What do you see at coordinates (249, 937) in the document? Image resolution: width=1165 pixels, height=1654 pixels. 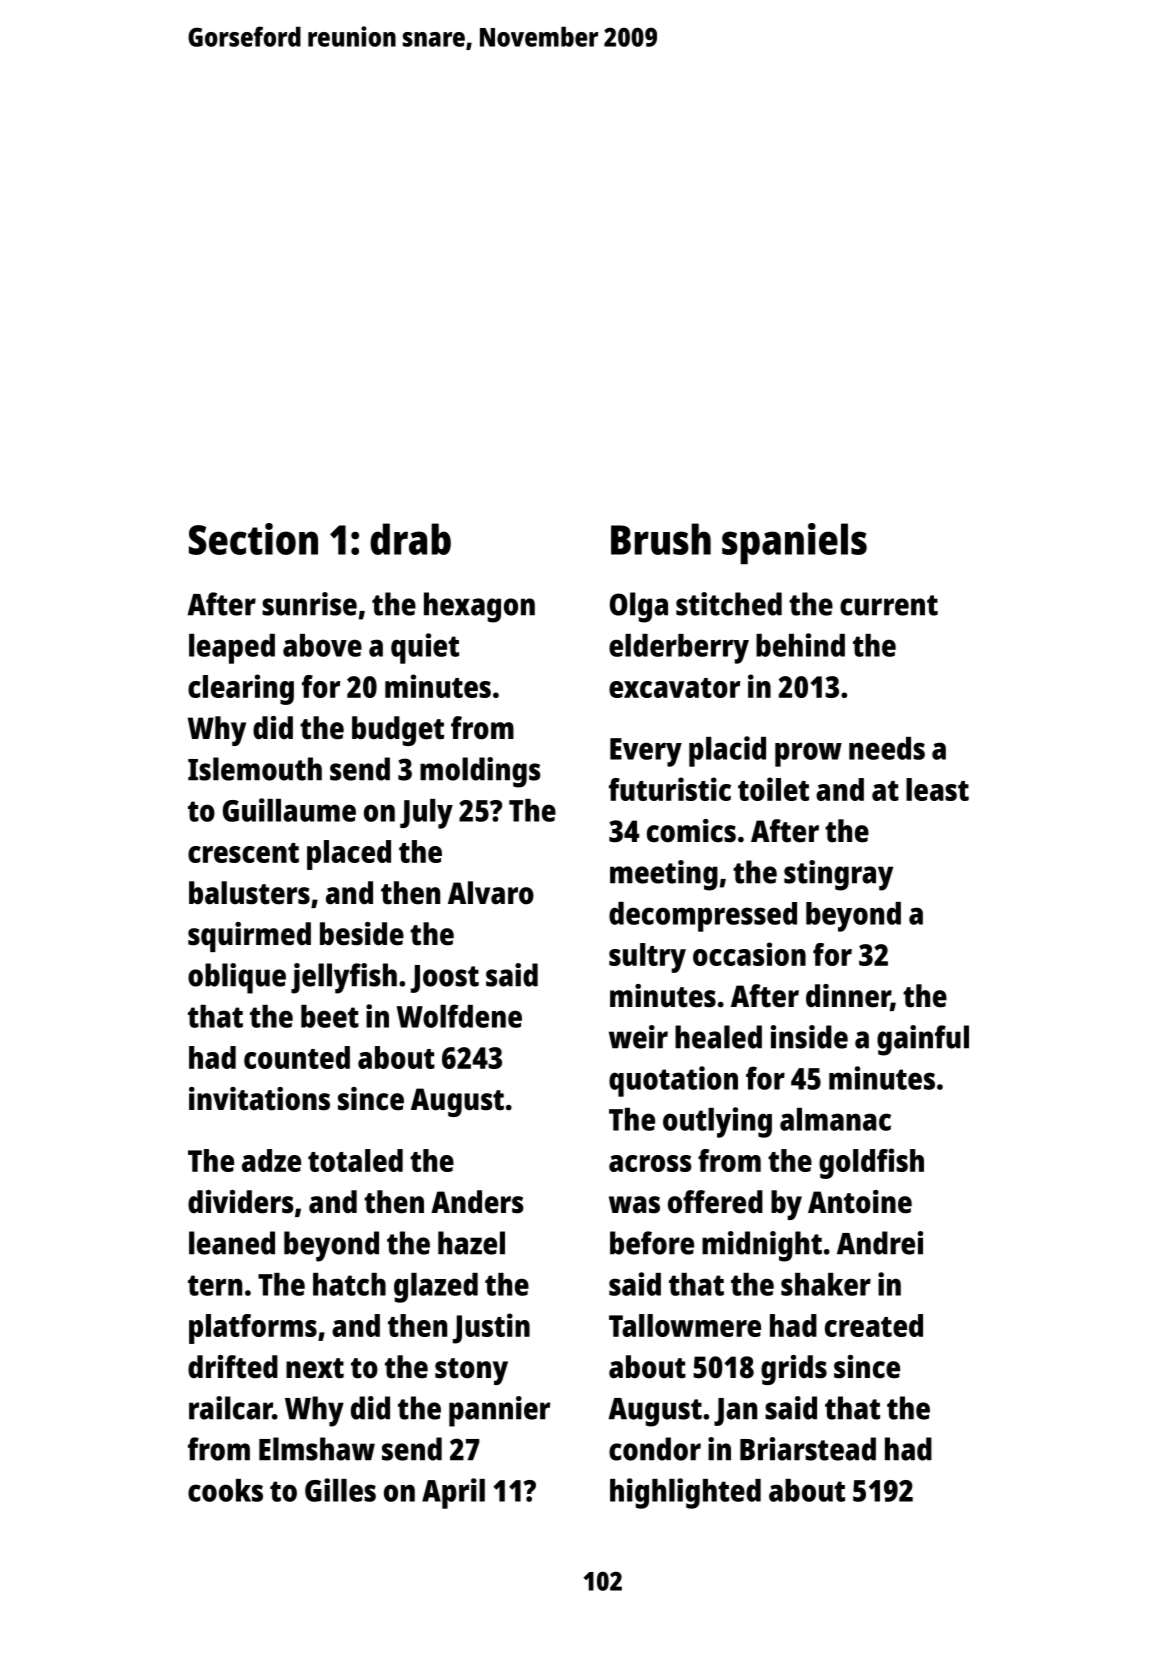 I see `squirmed` at bounding box center [249, 937].
